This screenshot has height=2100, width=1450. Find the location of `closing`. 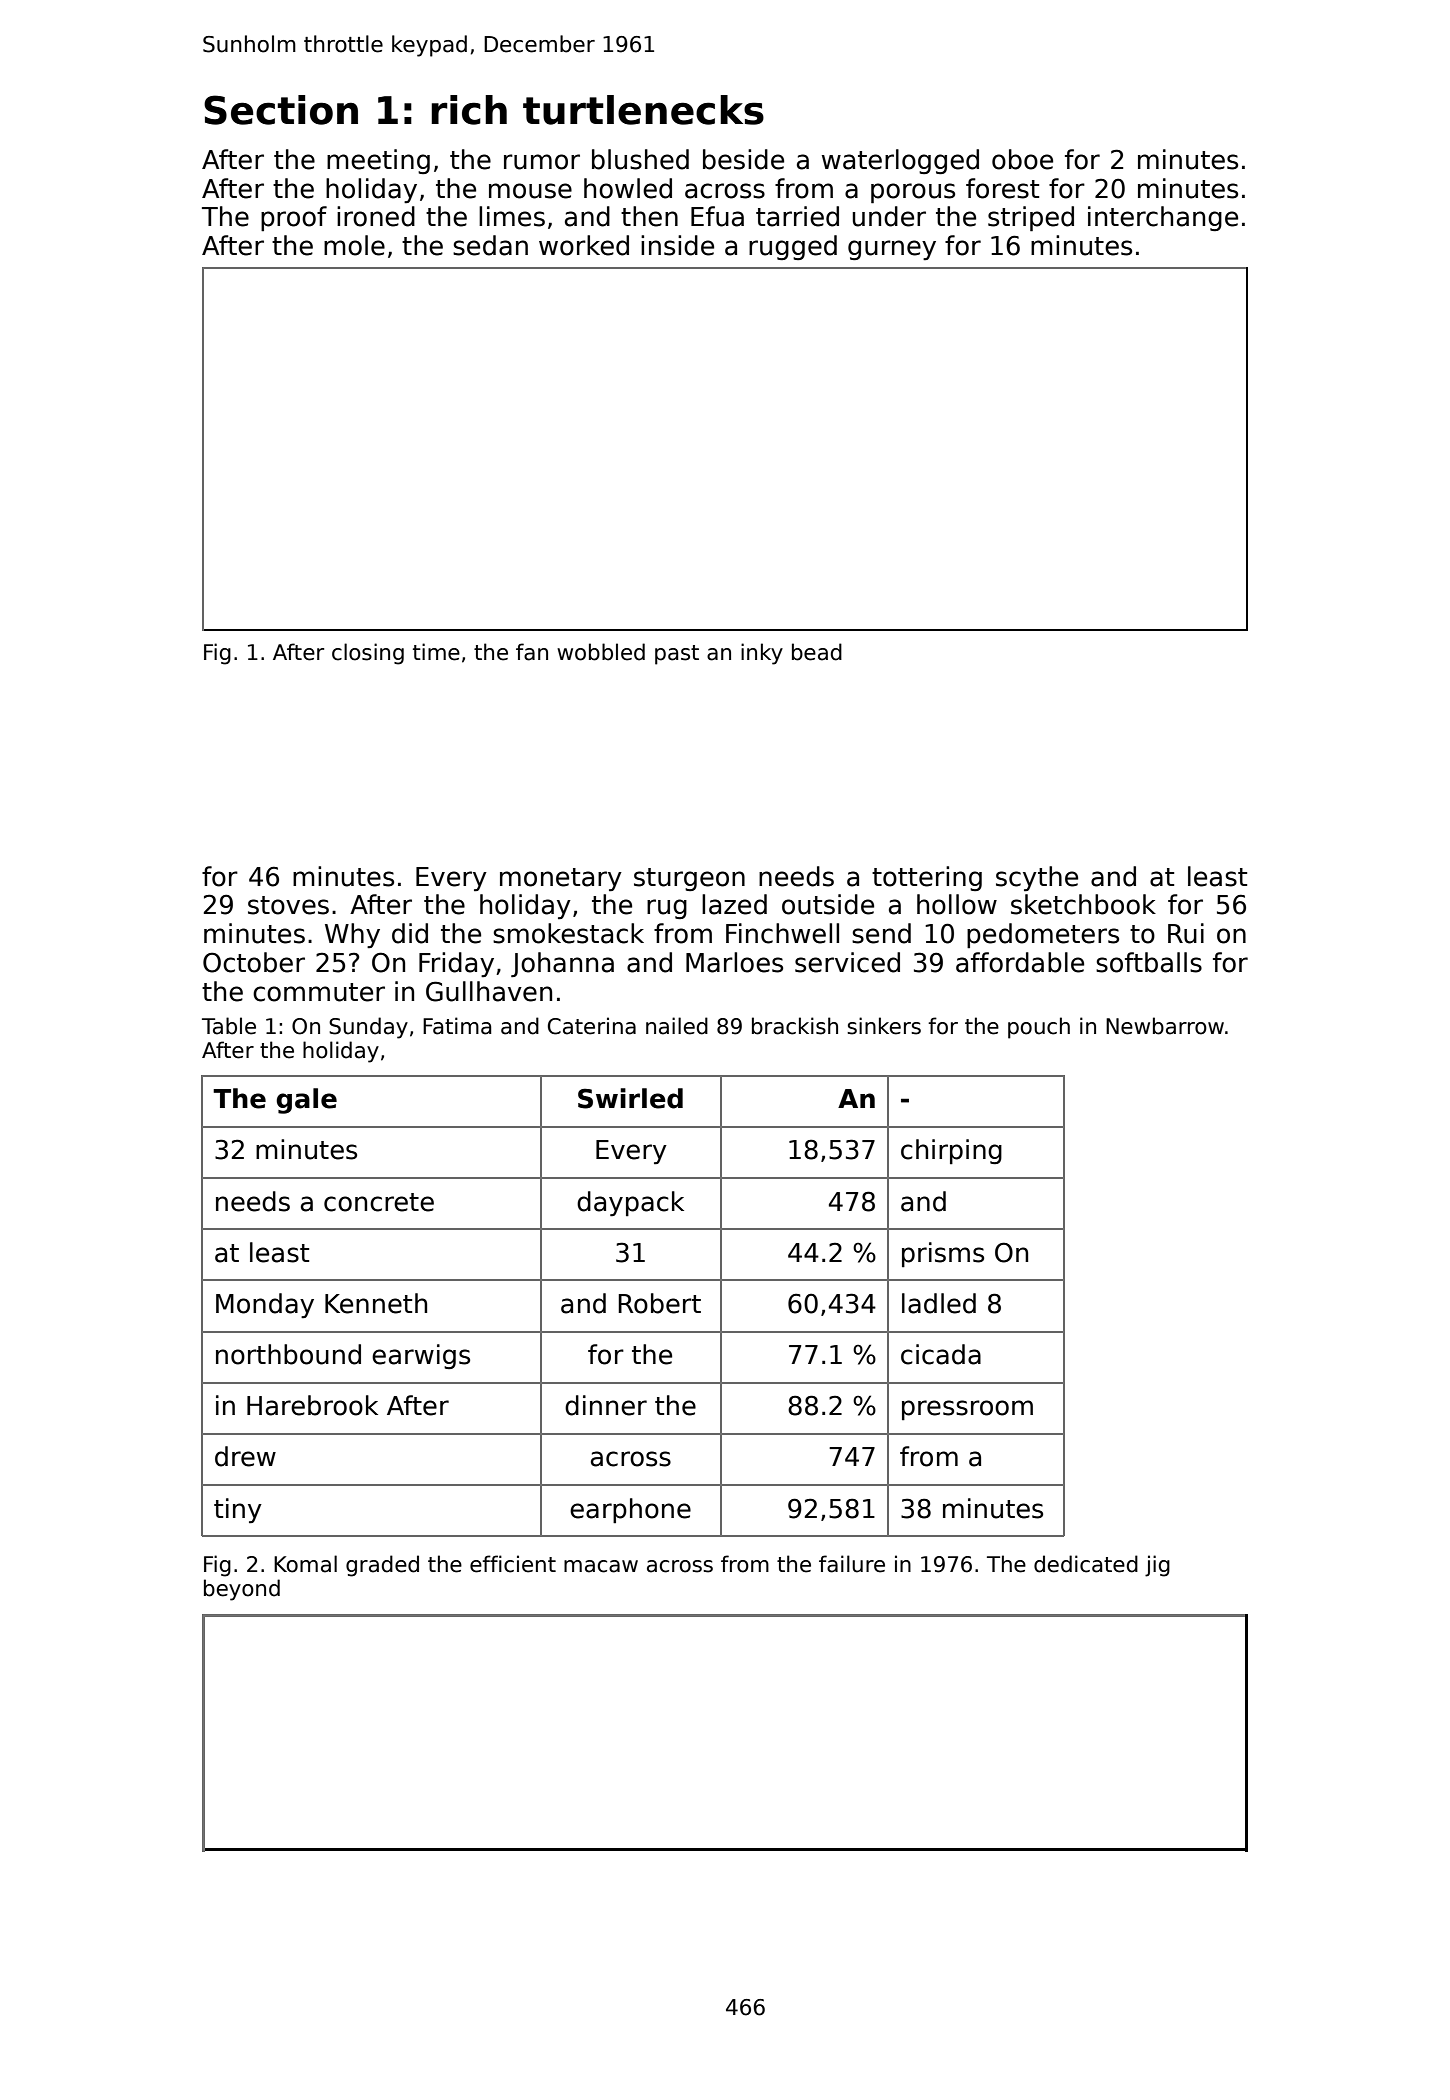

closing is located at coordinates (368, 654).
